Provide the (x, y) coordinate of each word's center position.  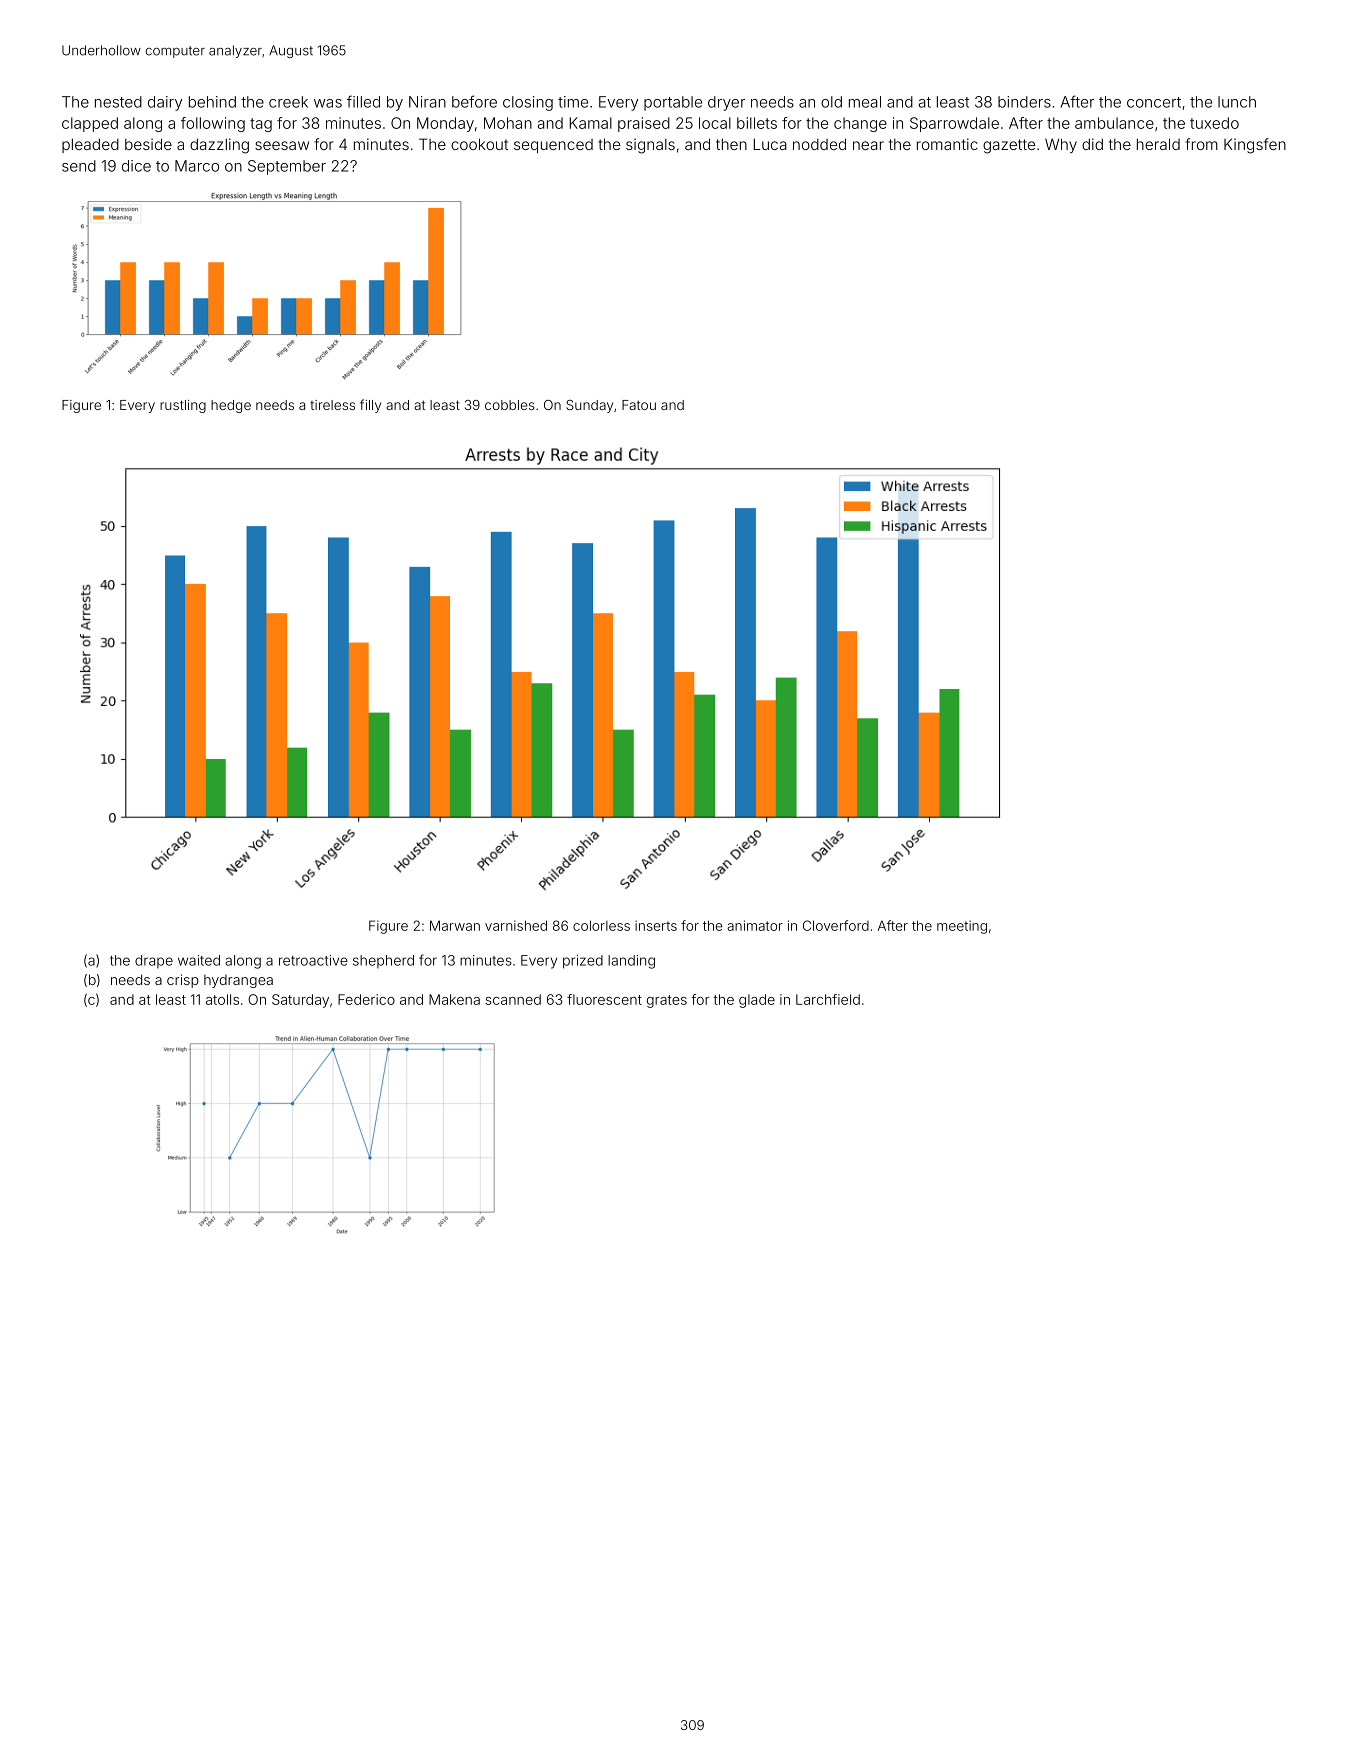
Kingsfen (1255, 146)
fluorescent (604, 999)
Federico (366, 999)
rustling (183, 406)
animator (755, 925)
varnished (516, 925)
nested (118, 102)
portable (673, 103)
